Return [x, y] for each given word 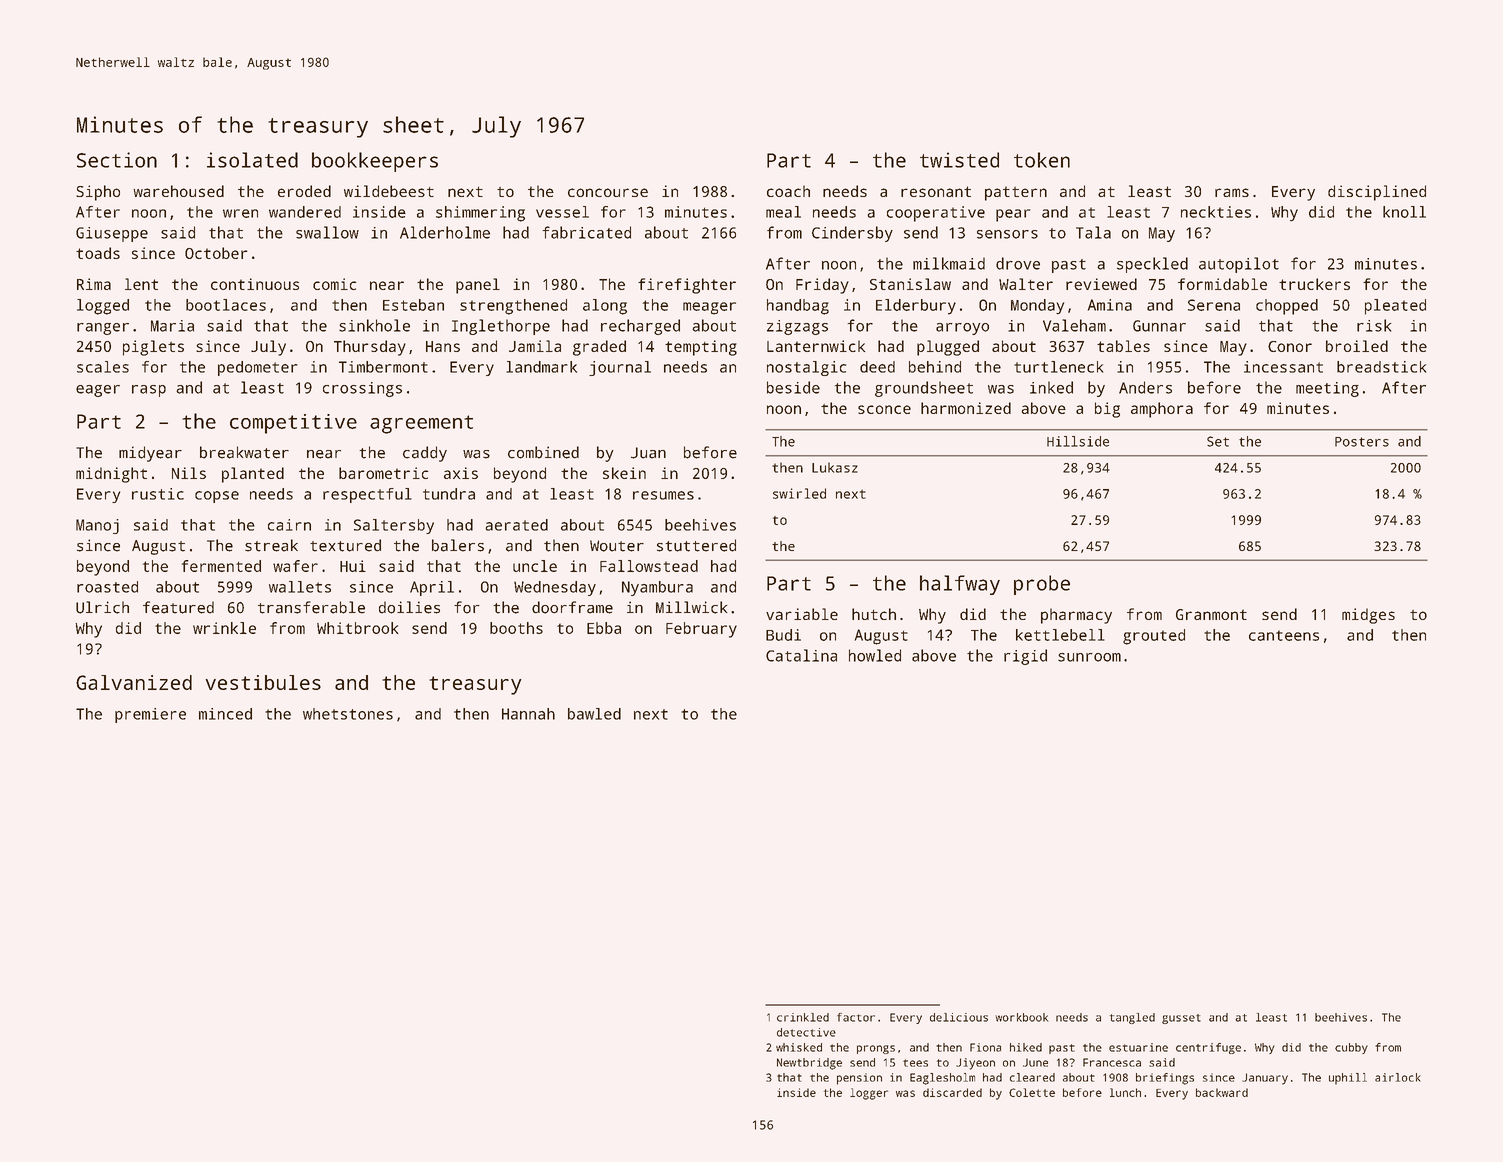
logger [869, 1094]
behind [935, 367]
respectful [367, 495]
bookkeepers [375, 162]
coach [788, 191]
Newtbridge [809, 1064]
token [1042, 160]
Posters [1362, 442]
